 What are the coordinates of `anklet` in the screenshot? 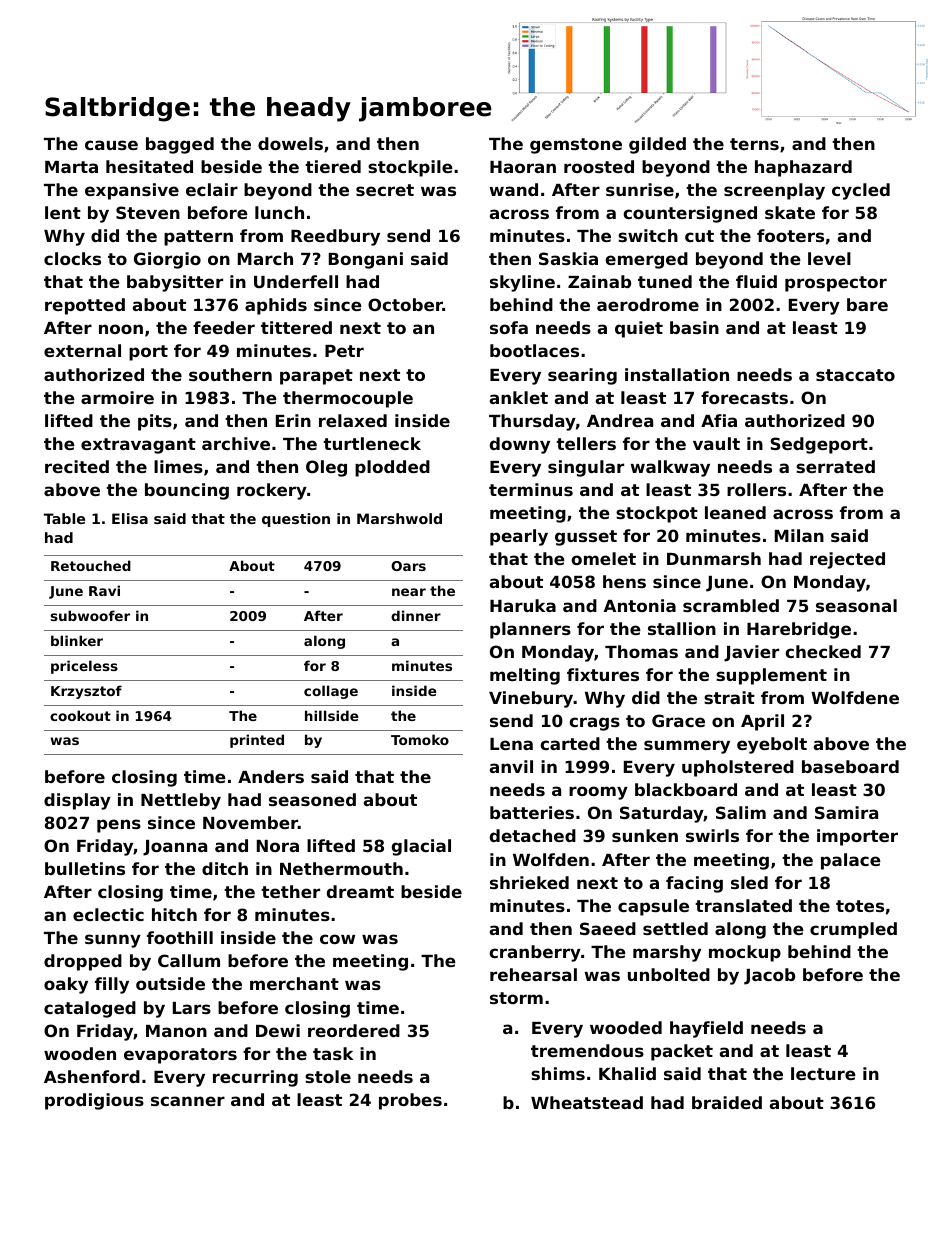 It's located at (519, 397).
